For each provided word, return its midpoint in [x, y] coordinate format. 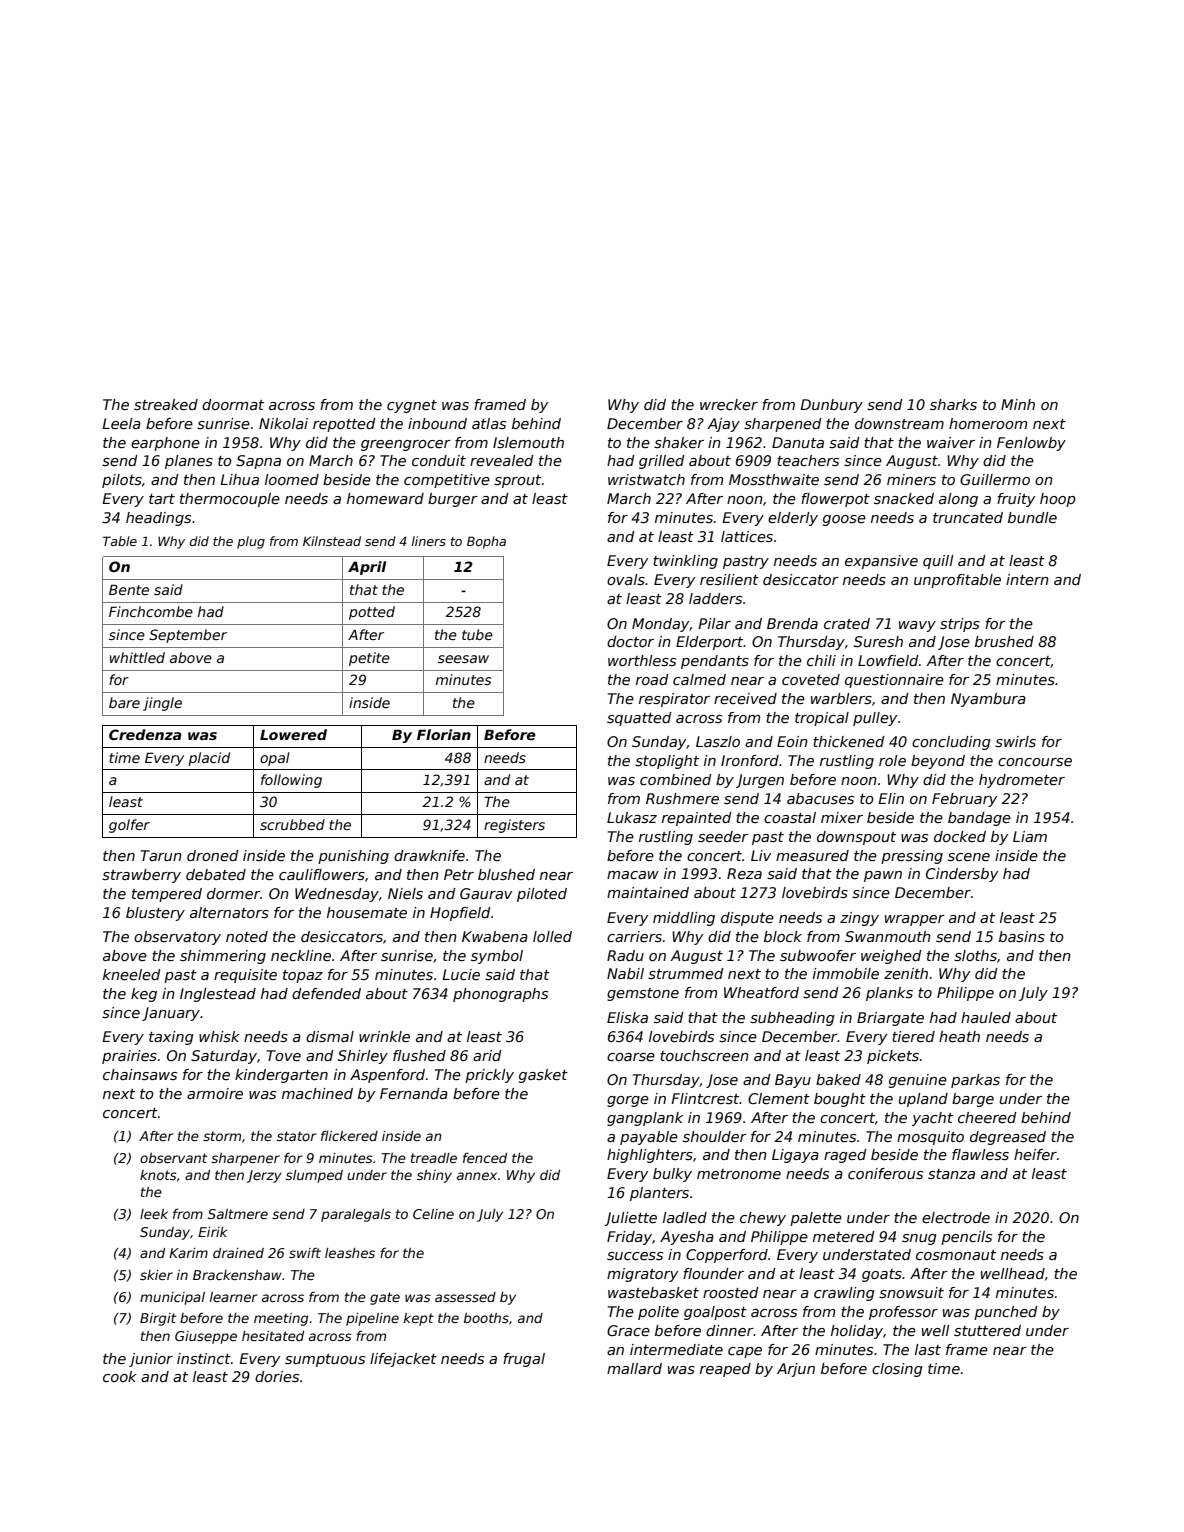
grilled [662, 462]
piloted [542, 895]
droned [213, 855]
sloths [975, 955]
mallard [634, 1368]
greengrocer [406, 445]
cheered [987, 1117]
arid [487, 1055]
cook [120, 1376]
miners [911, 479]
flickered [349, 1136]
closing [897, 1370]
